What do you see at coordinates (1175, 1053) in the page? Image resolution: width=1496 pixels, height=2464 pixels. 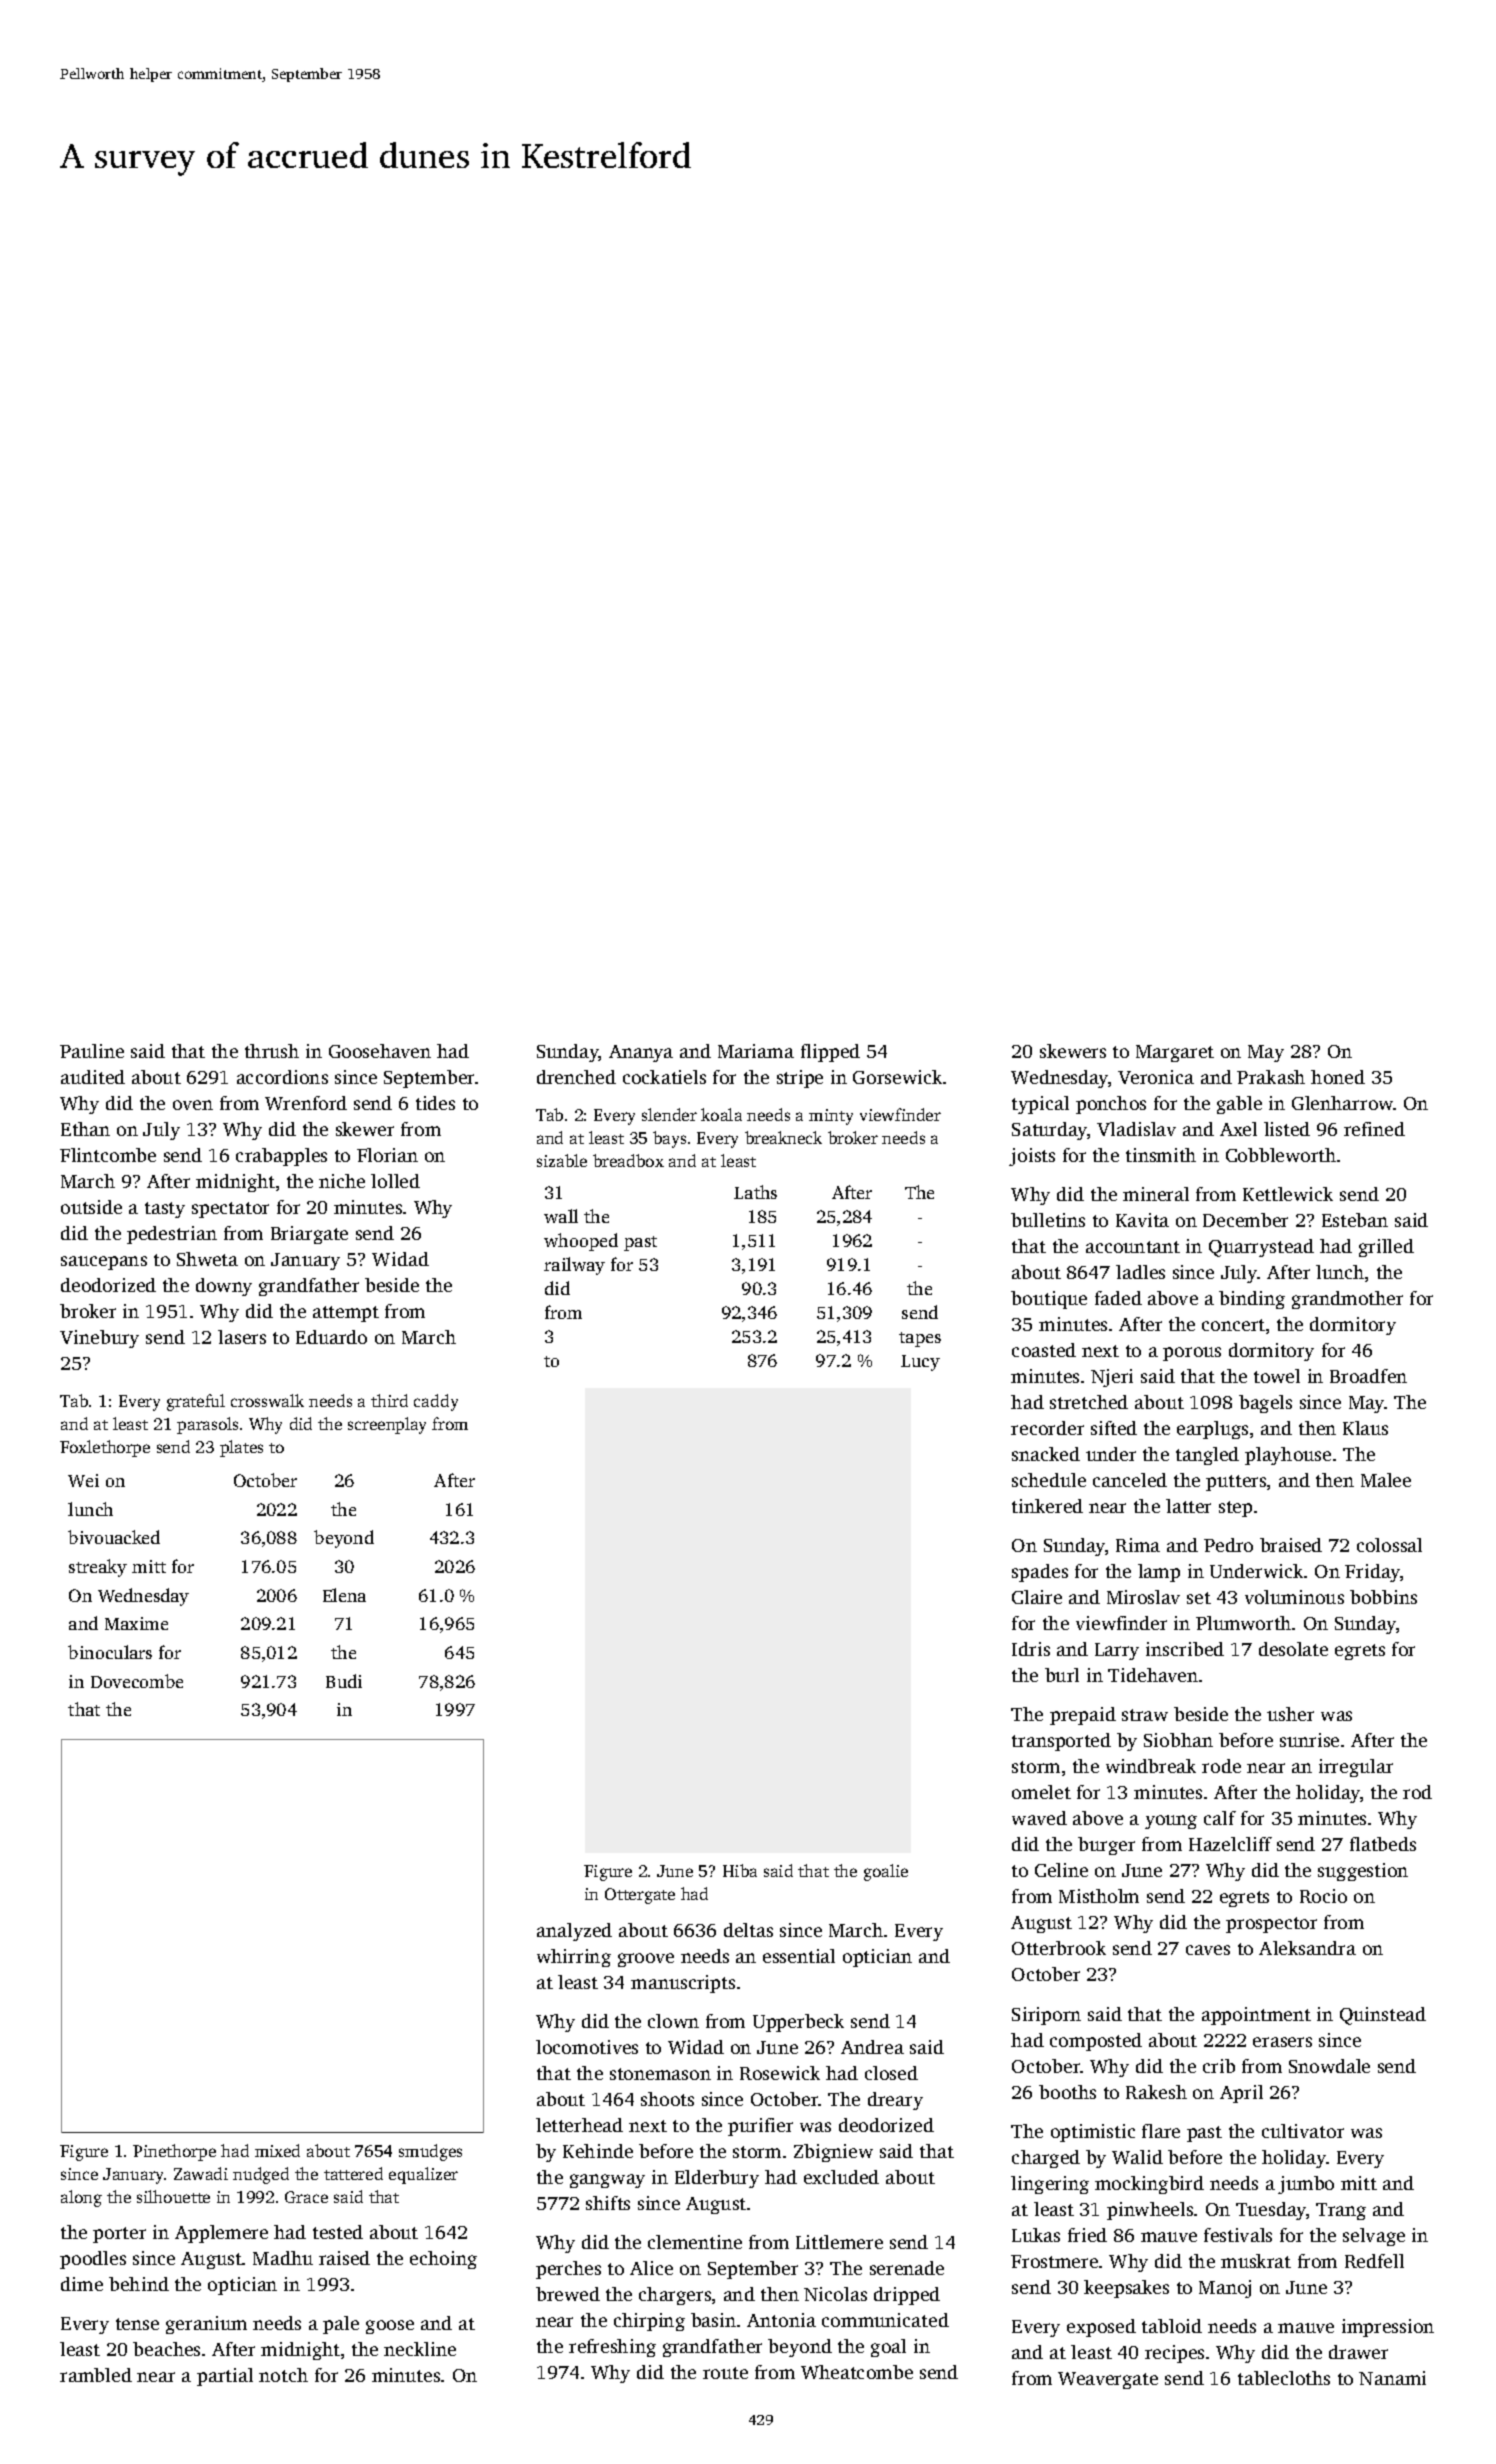 I see `Margaret` at bounding box center [1175, 1053].
